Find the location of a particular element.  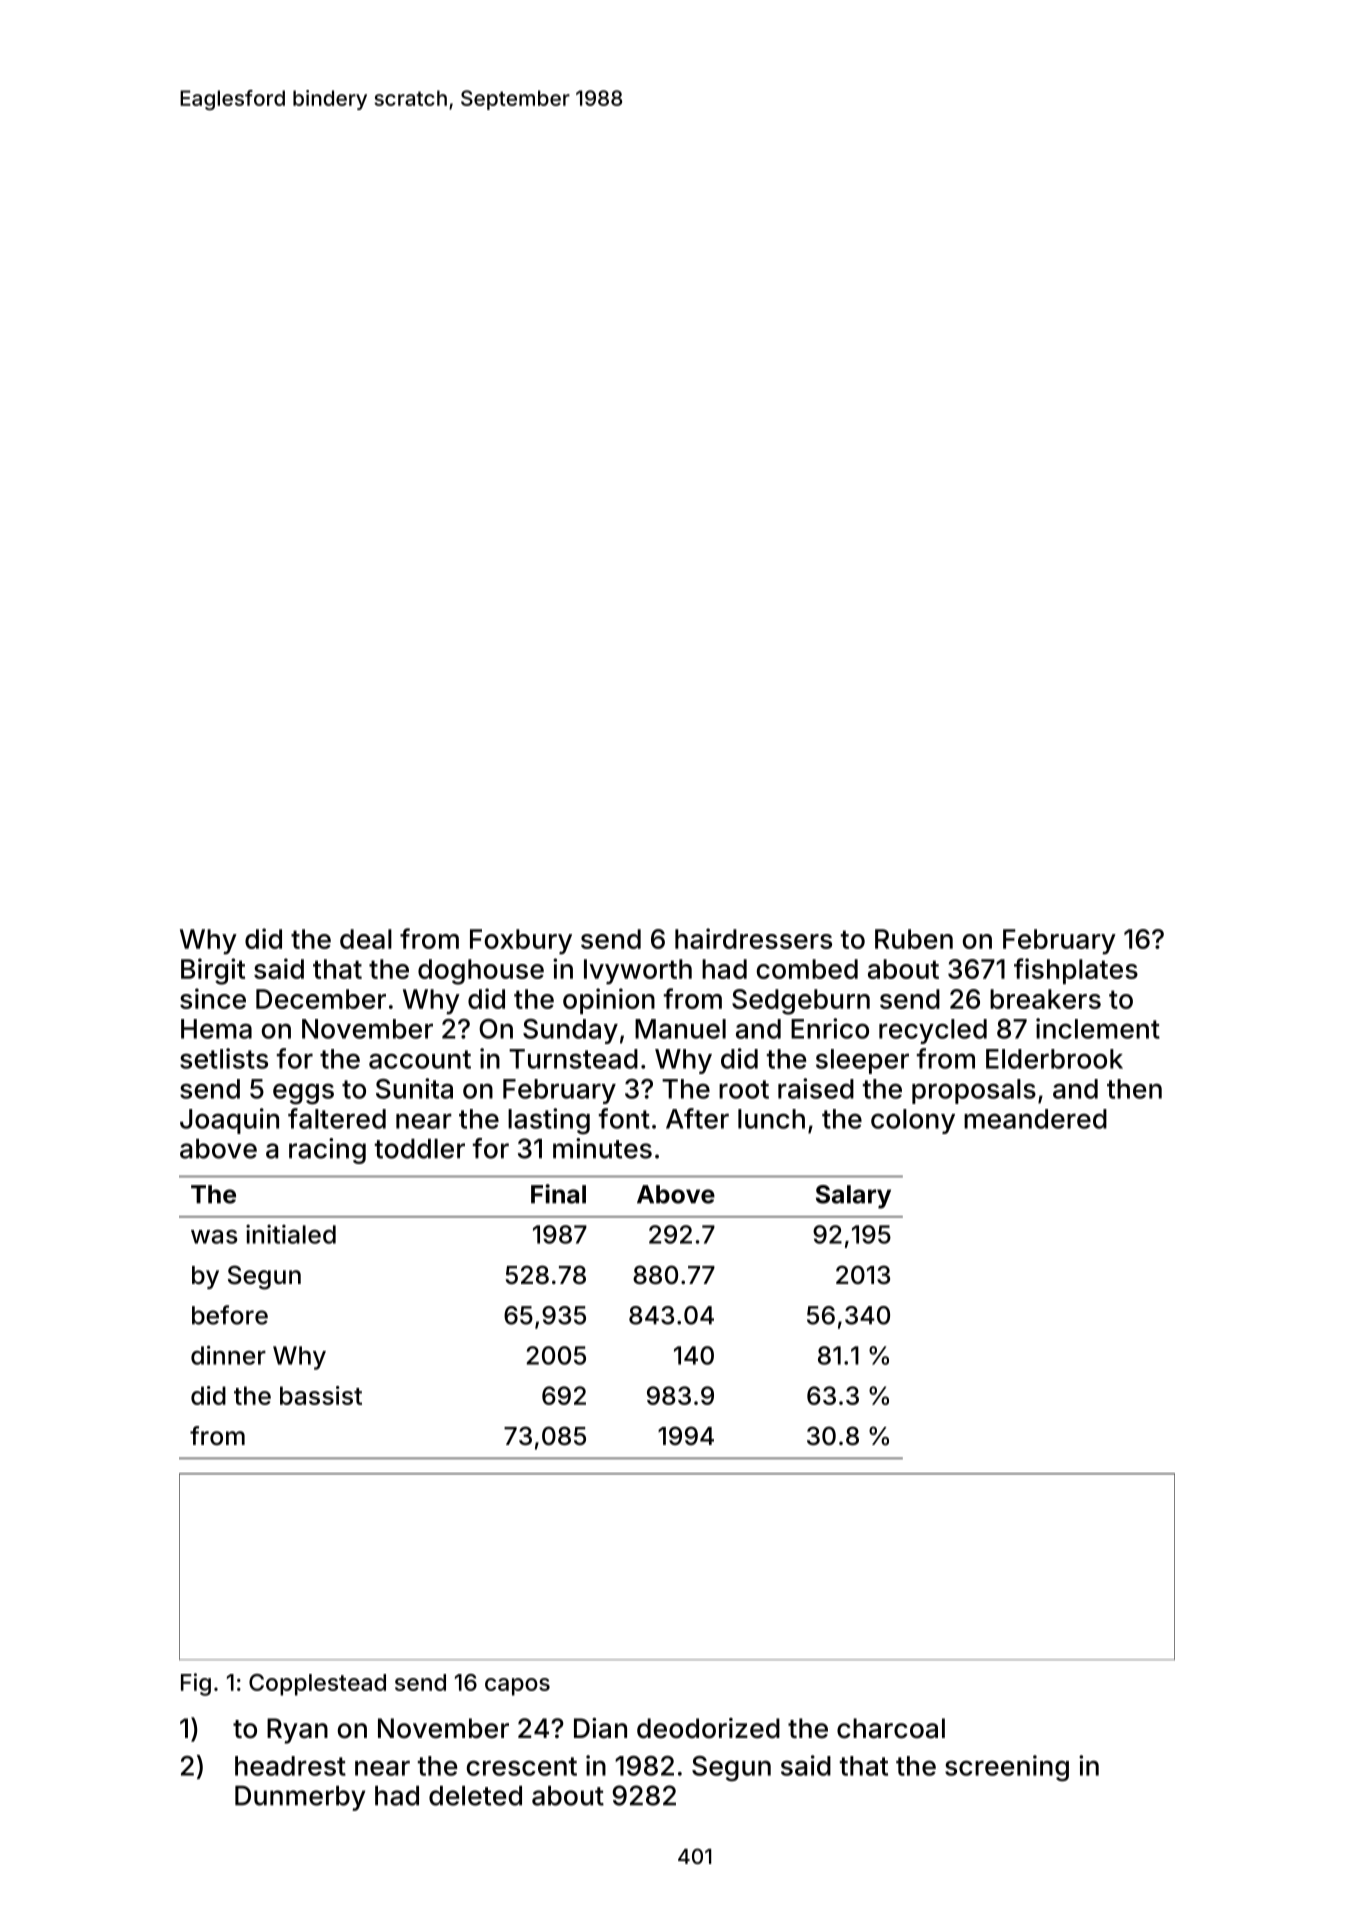

recycled is located at coordinates (933, 1031).
